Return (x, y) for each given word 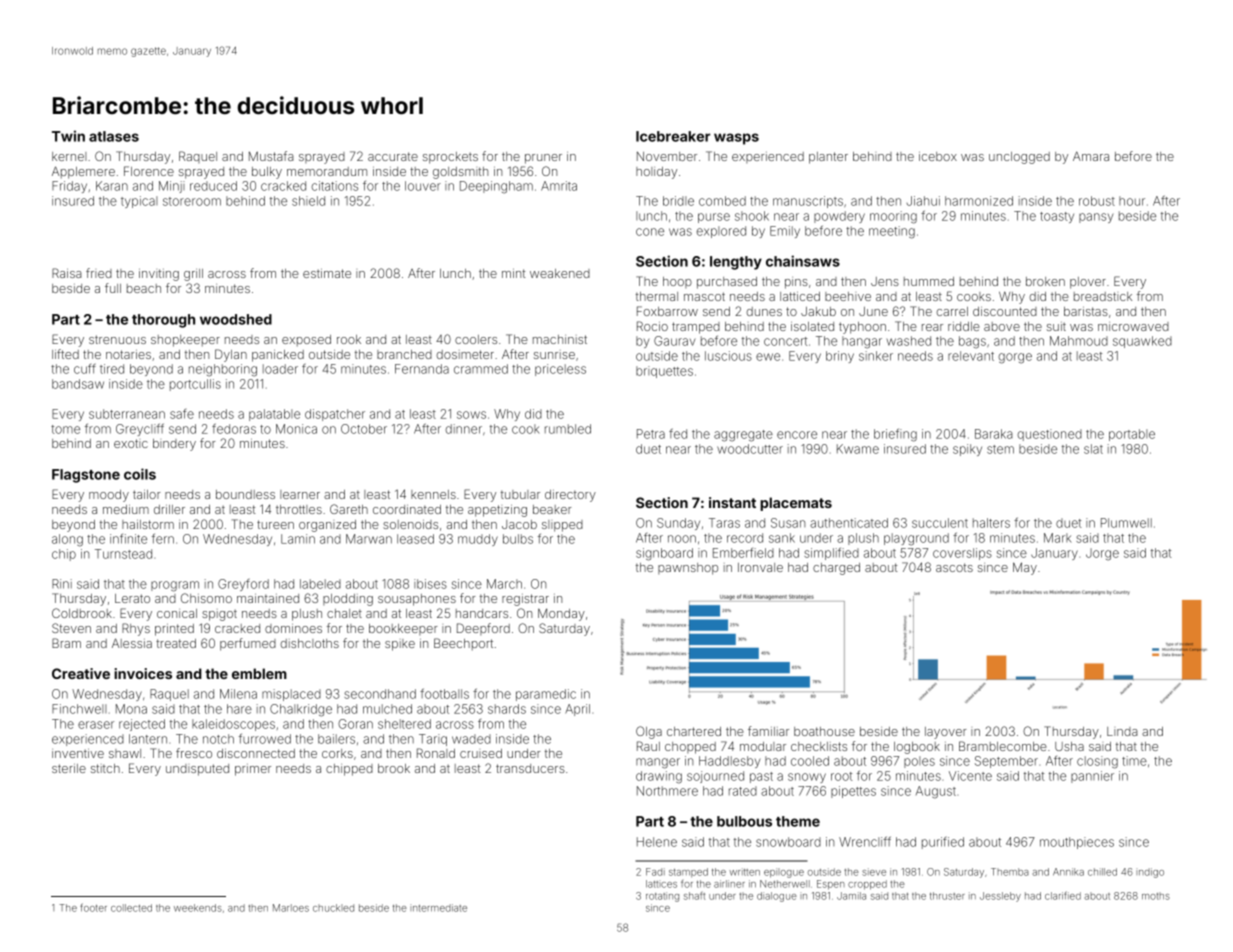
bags (972, 342)
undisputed (197, 770)
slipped (562, 526)
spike (400, 645)
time (1134, 761)
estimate (327, 273)
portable (1132, 435)
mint (513, 273)
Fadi (655, 872)
